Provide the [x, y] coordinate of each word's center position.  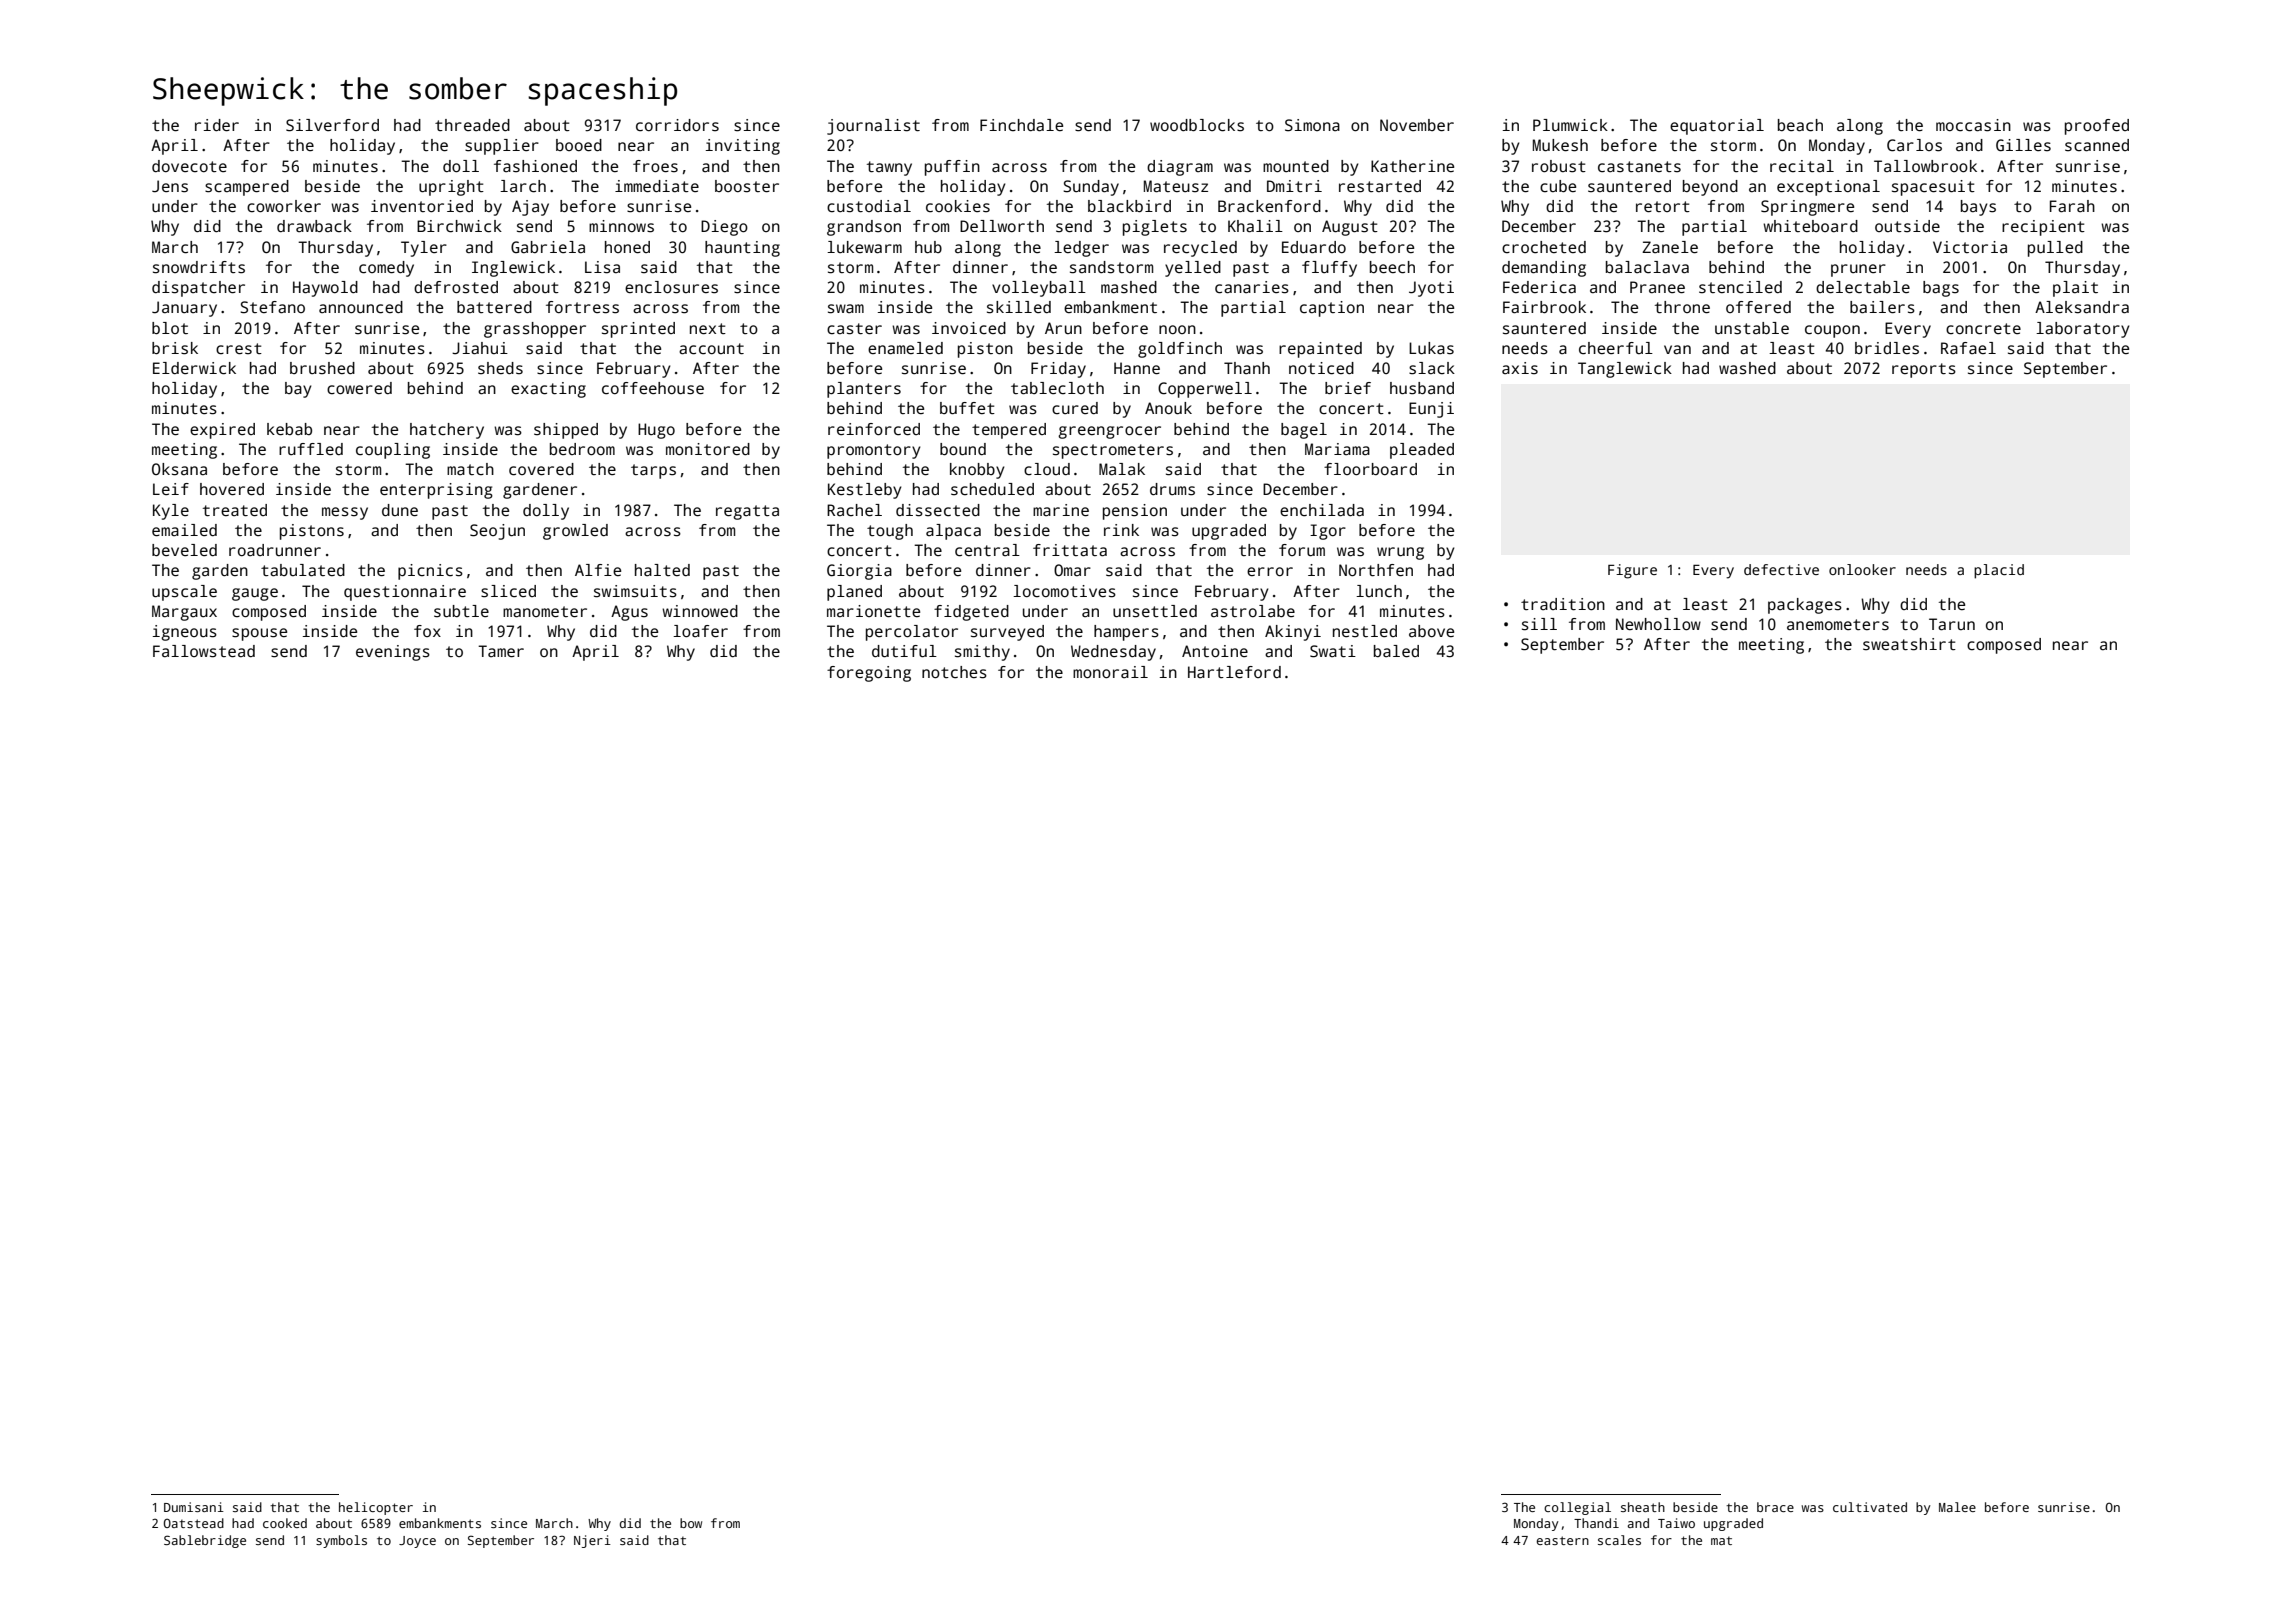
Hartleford [1234, 672]
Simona [1312, 125]
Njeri [592, 1541]
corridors [677, 125]
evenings [393, 653]
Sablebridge [205, 1541]
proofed [2097, 127]
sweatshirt [1909, 644]
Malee [1957, 1507]
